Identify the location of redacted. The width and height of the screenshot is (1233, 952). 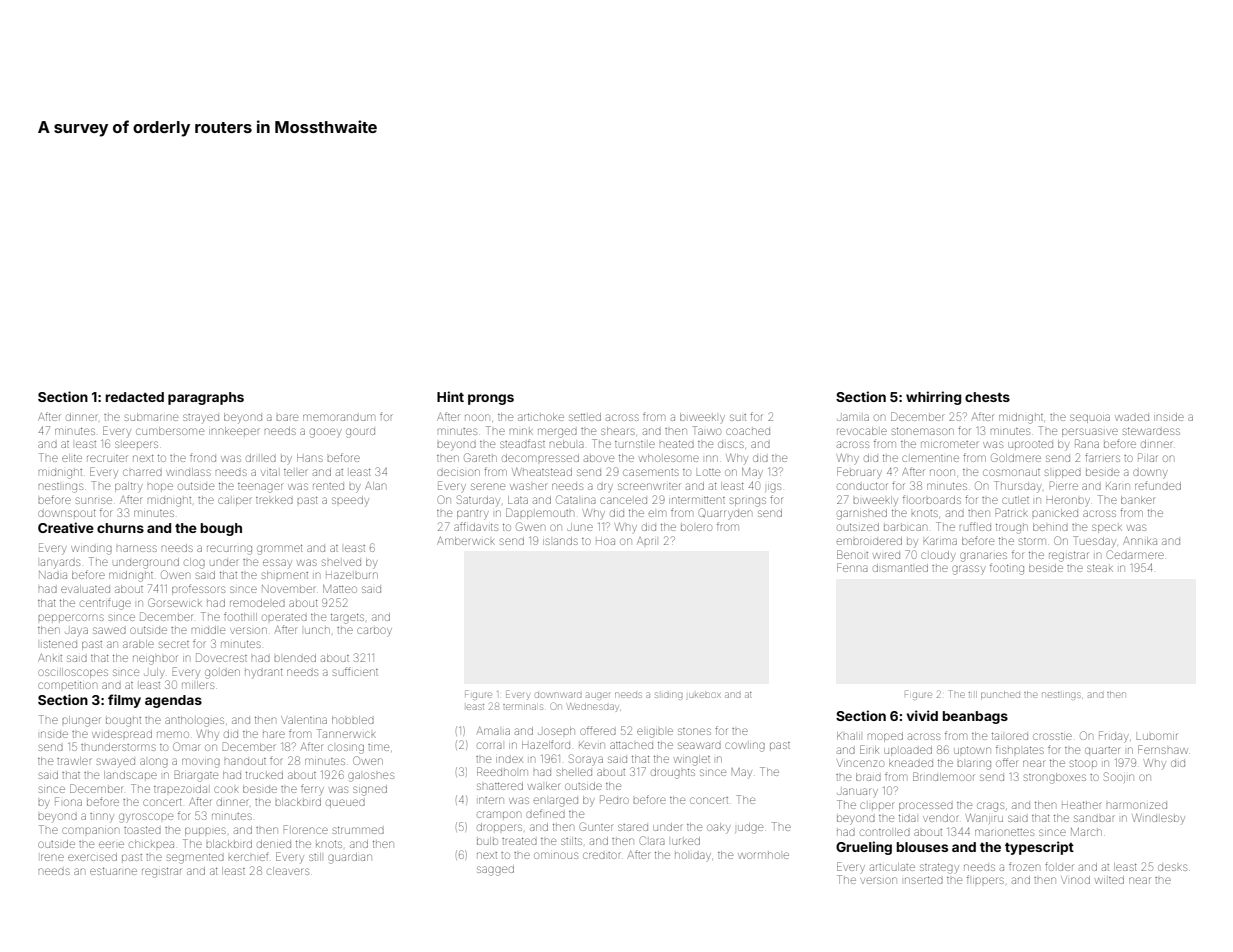
(135, 397).
